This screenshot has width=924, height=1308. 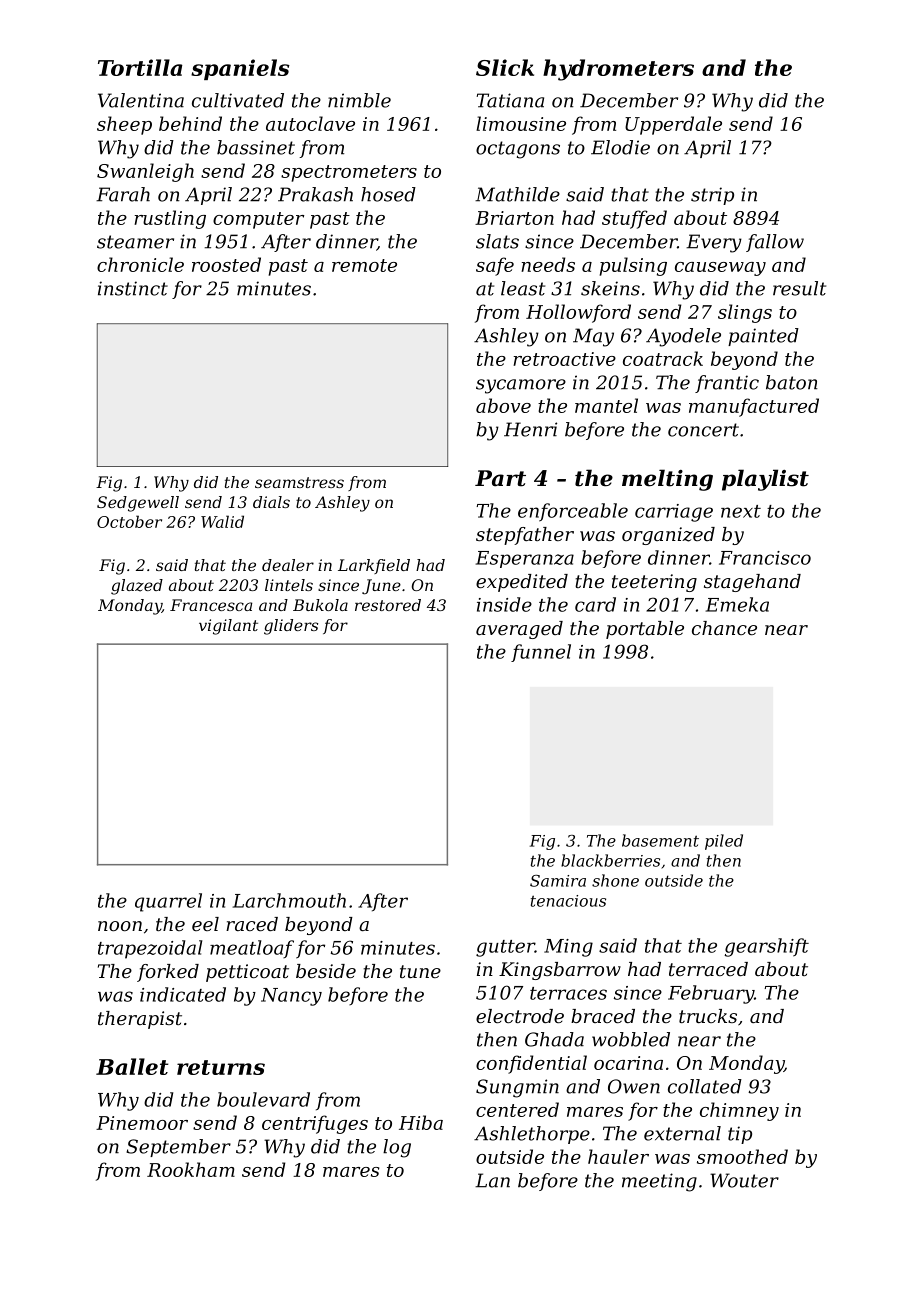 What do you see at coordinates (123, 194) in the screenshot?
I see `Farah` at bounding box center [123, 194].
